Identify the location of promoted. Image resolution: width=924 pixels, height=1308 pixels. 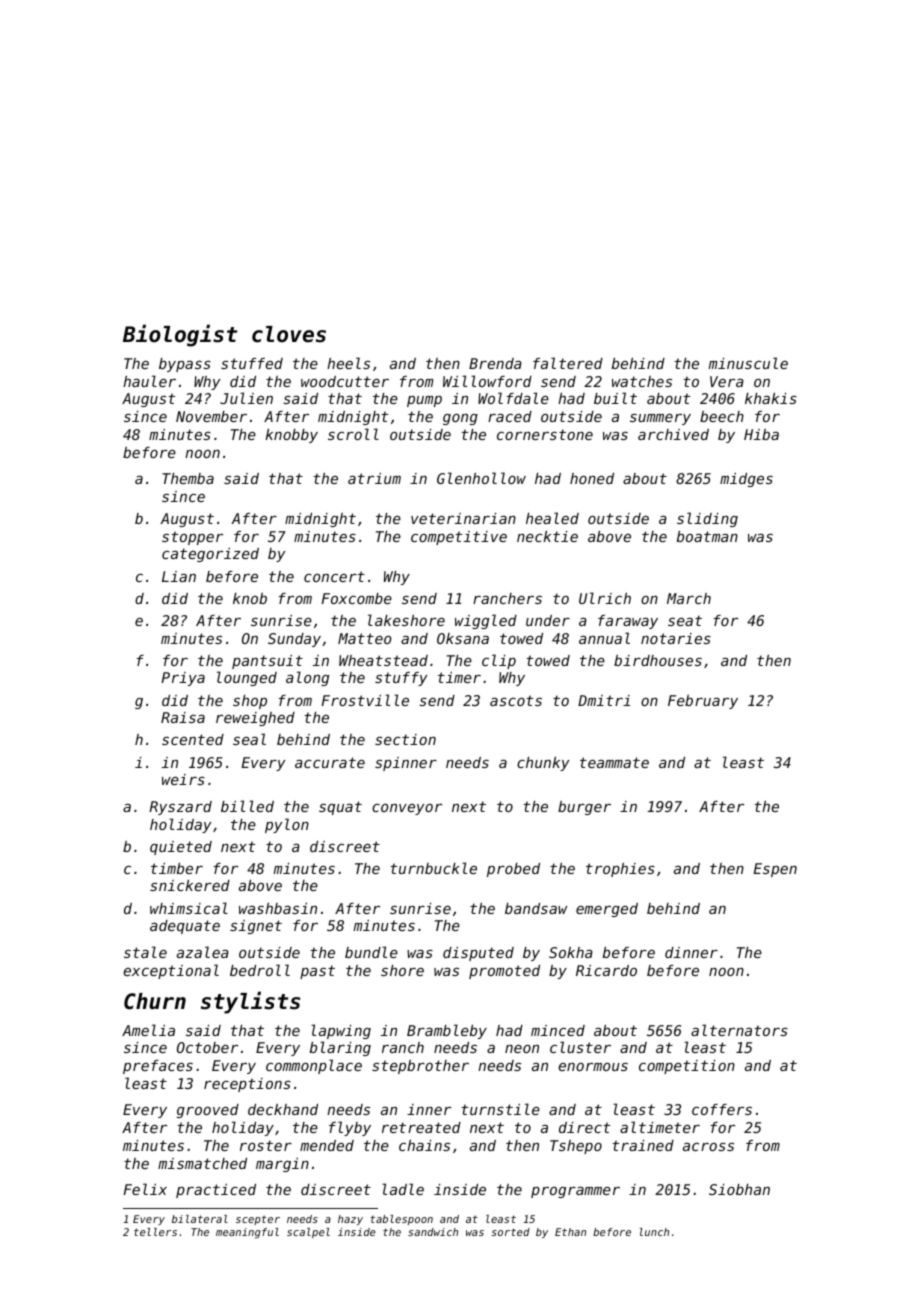
(504, 972).
